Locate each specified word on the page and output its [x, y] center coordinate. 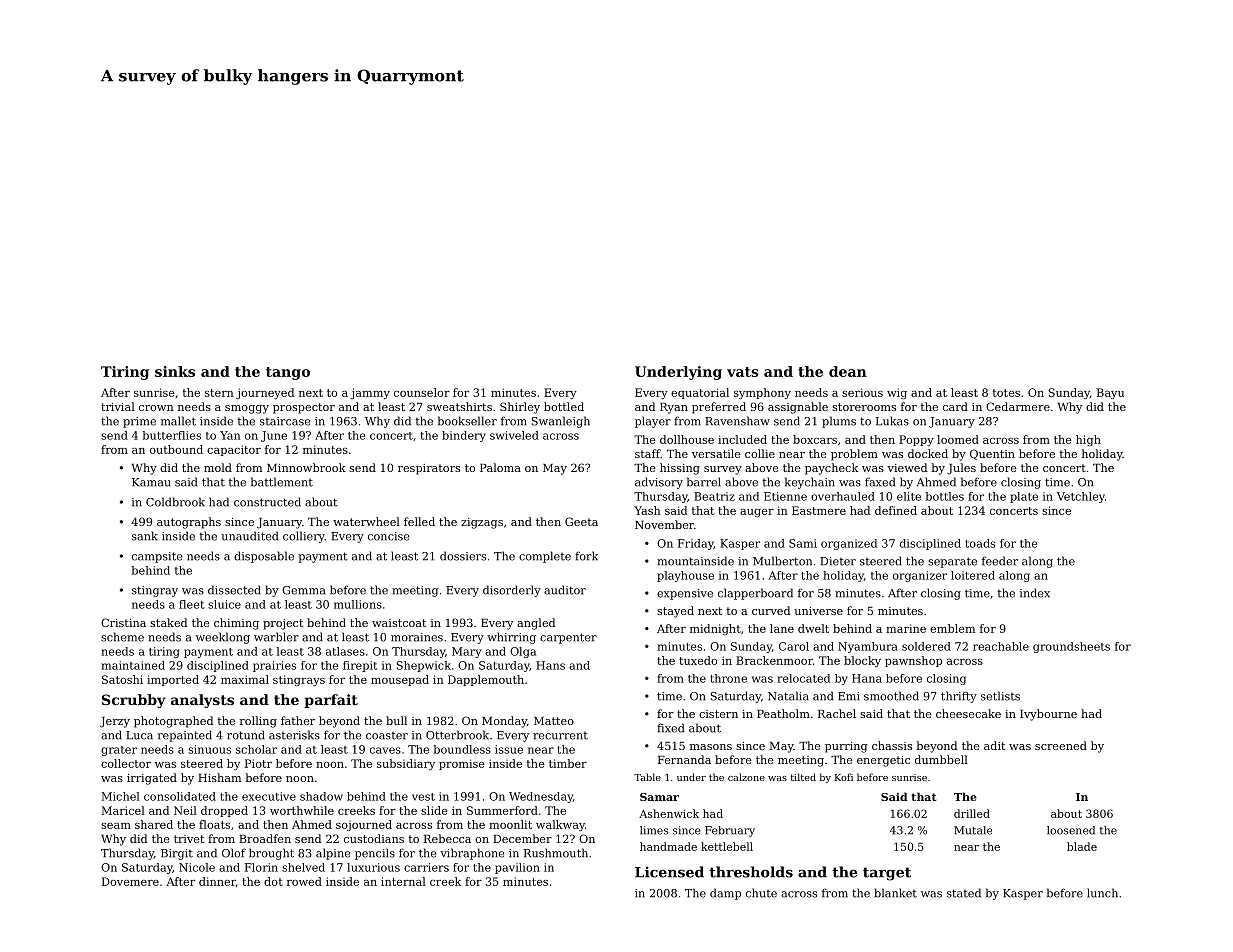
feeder [1000, 561]
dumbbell [941, 759]
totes [1006, 393]
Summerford [502, 810]
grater [119, 751]
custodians [374, 838]
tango [288, 373]
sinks [175, 371]
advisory [659, 483]
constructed [267, 502]
